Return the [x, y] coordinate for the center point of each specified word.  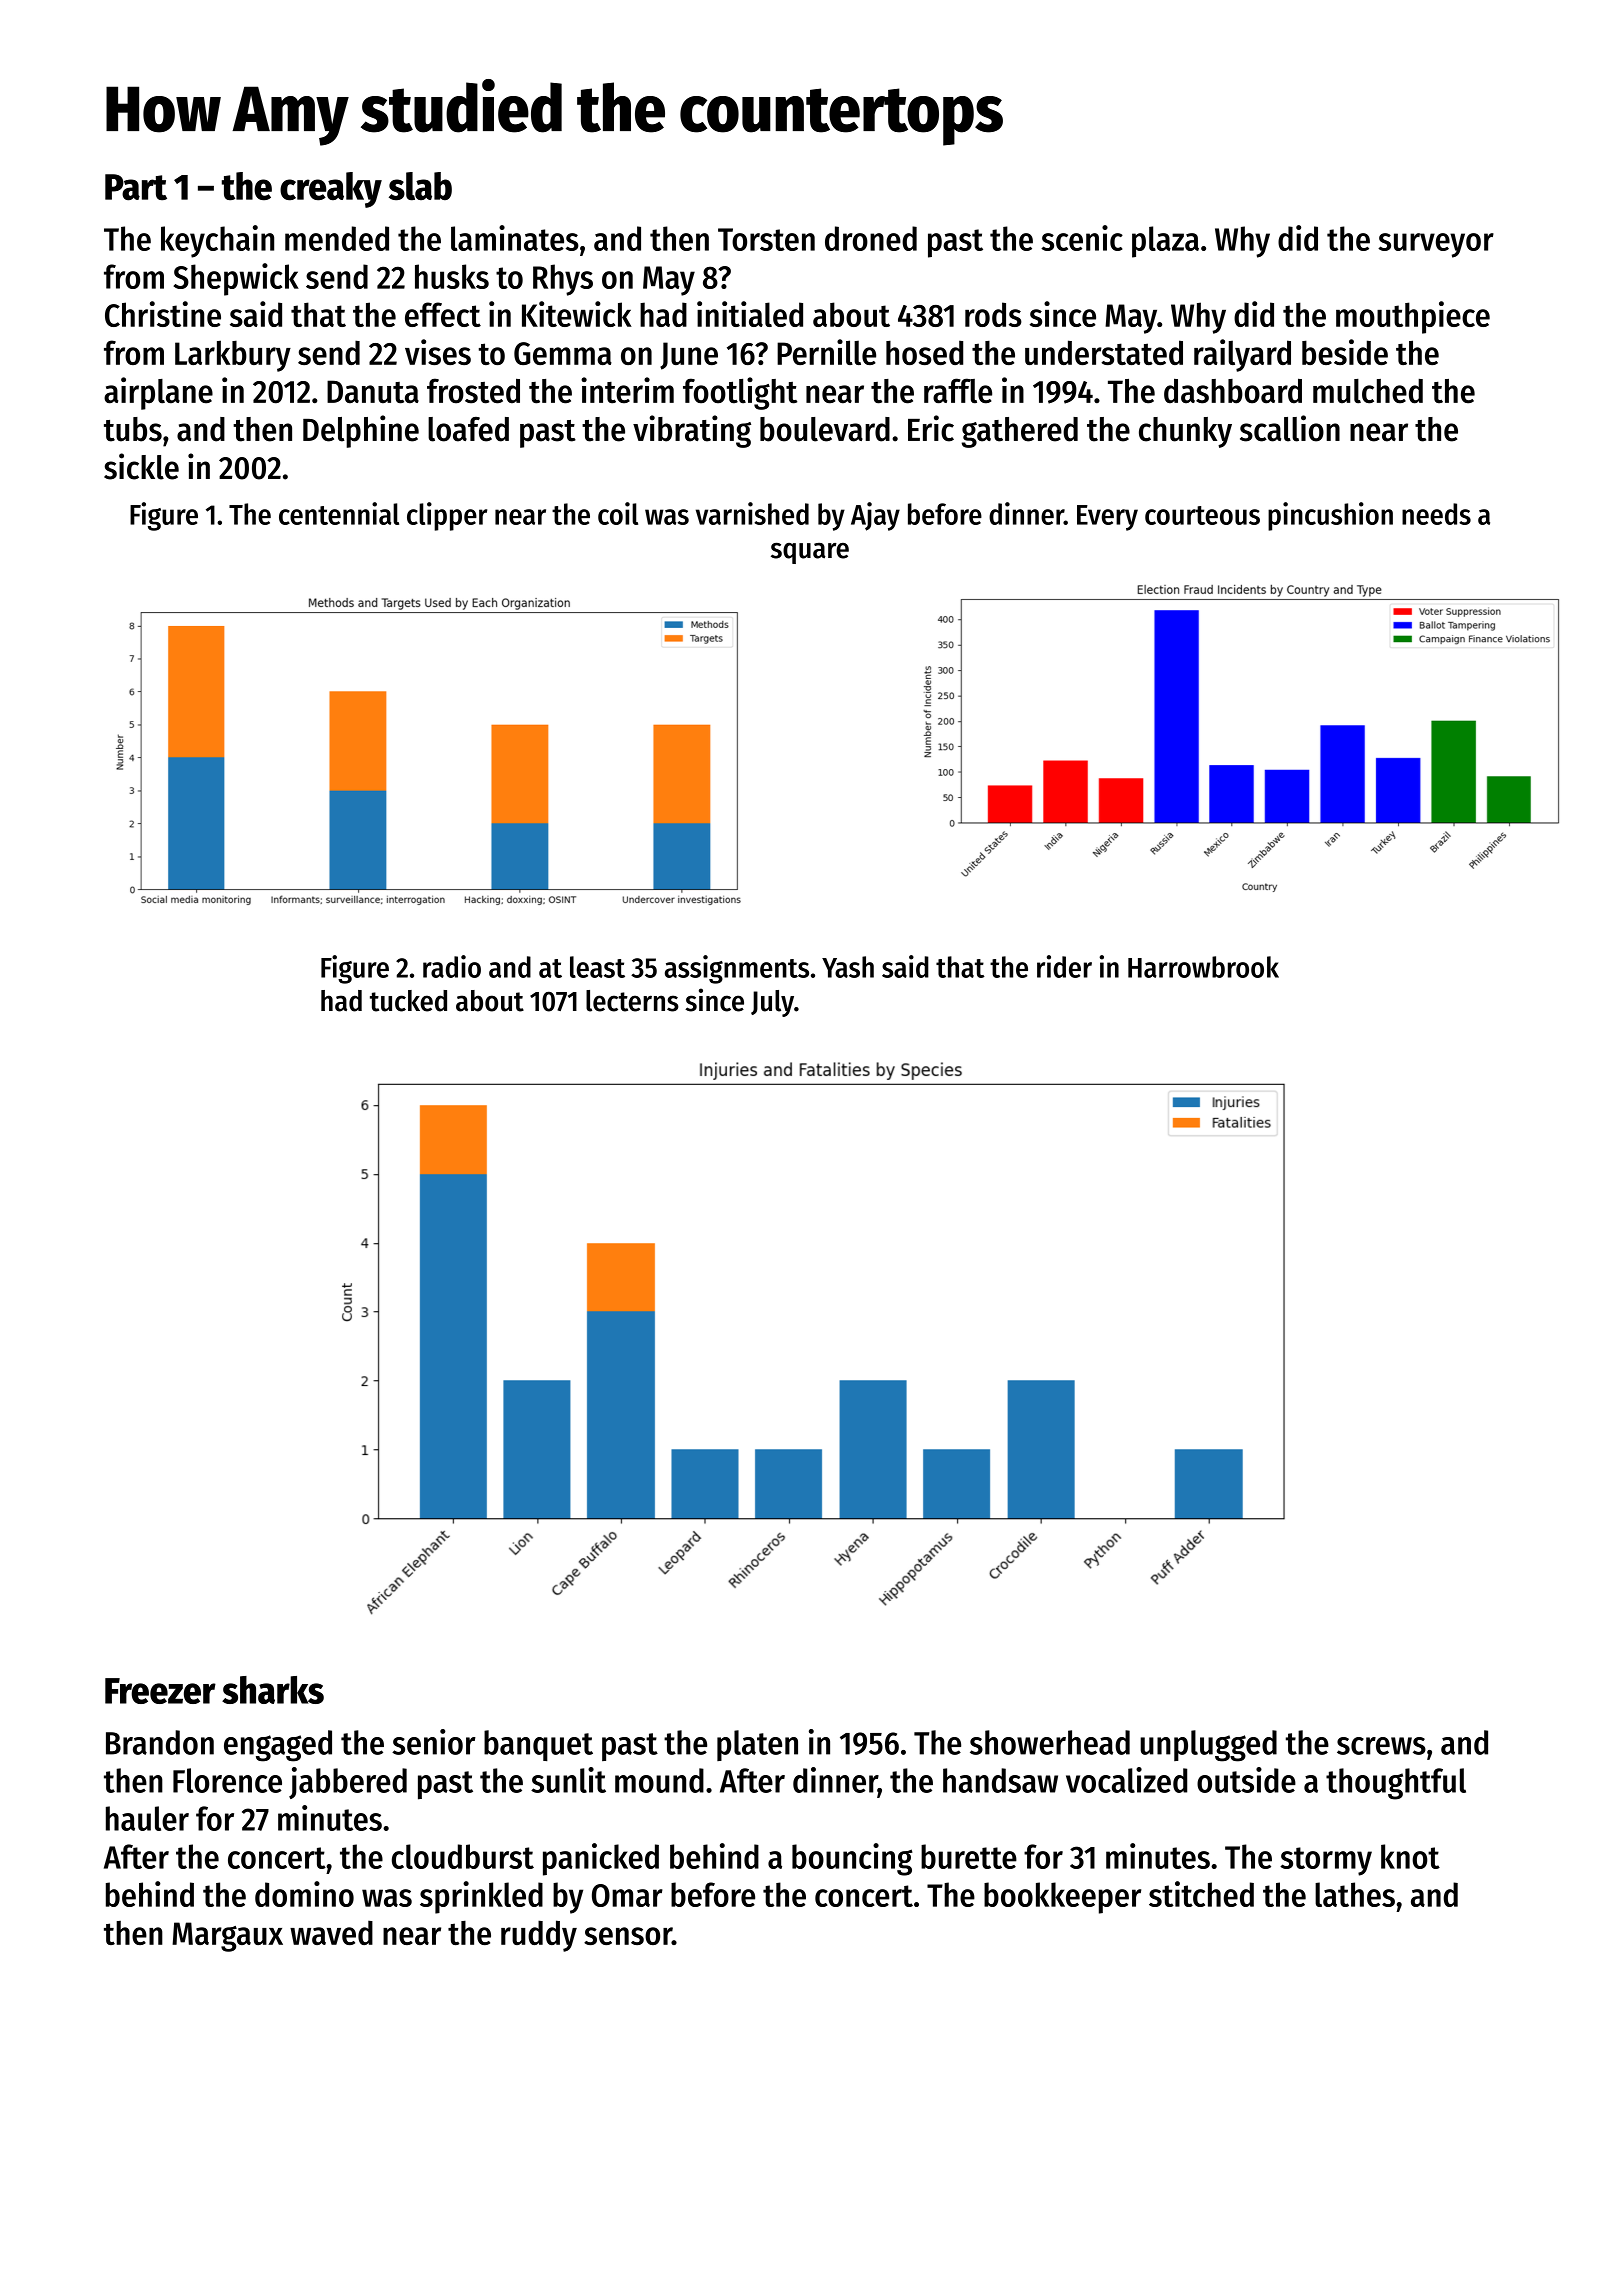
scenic [1082, 238]
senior [434, 1742]
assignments [737, 969]
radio [452, 966]
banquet [538, 1745]
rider [1064, 966]
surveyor [1436, 245]
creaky [331, 190]
